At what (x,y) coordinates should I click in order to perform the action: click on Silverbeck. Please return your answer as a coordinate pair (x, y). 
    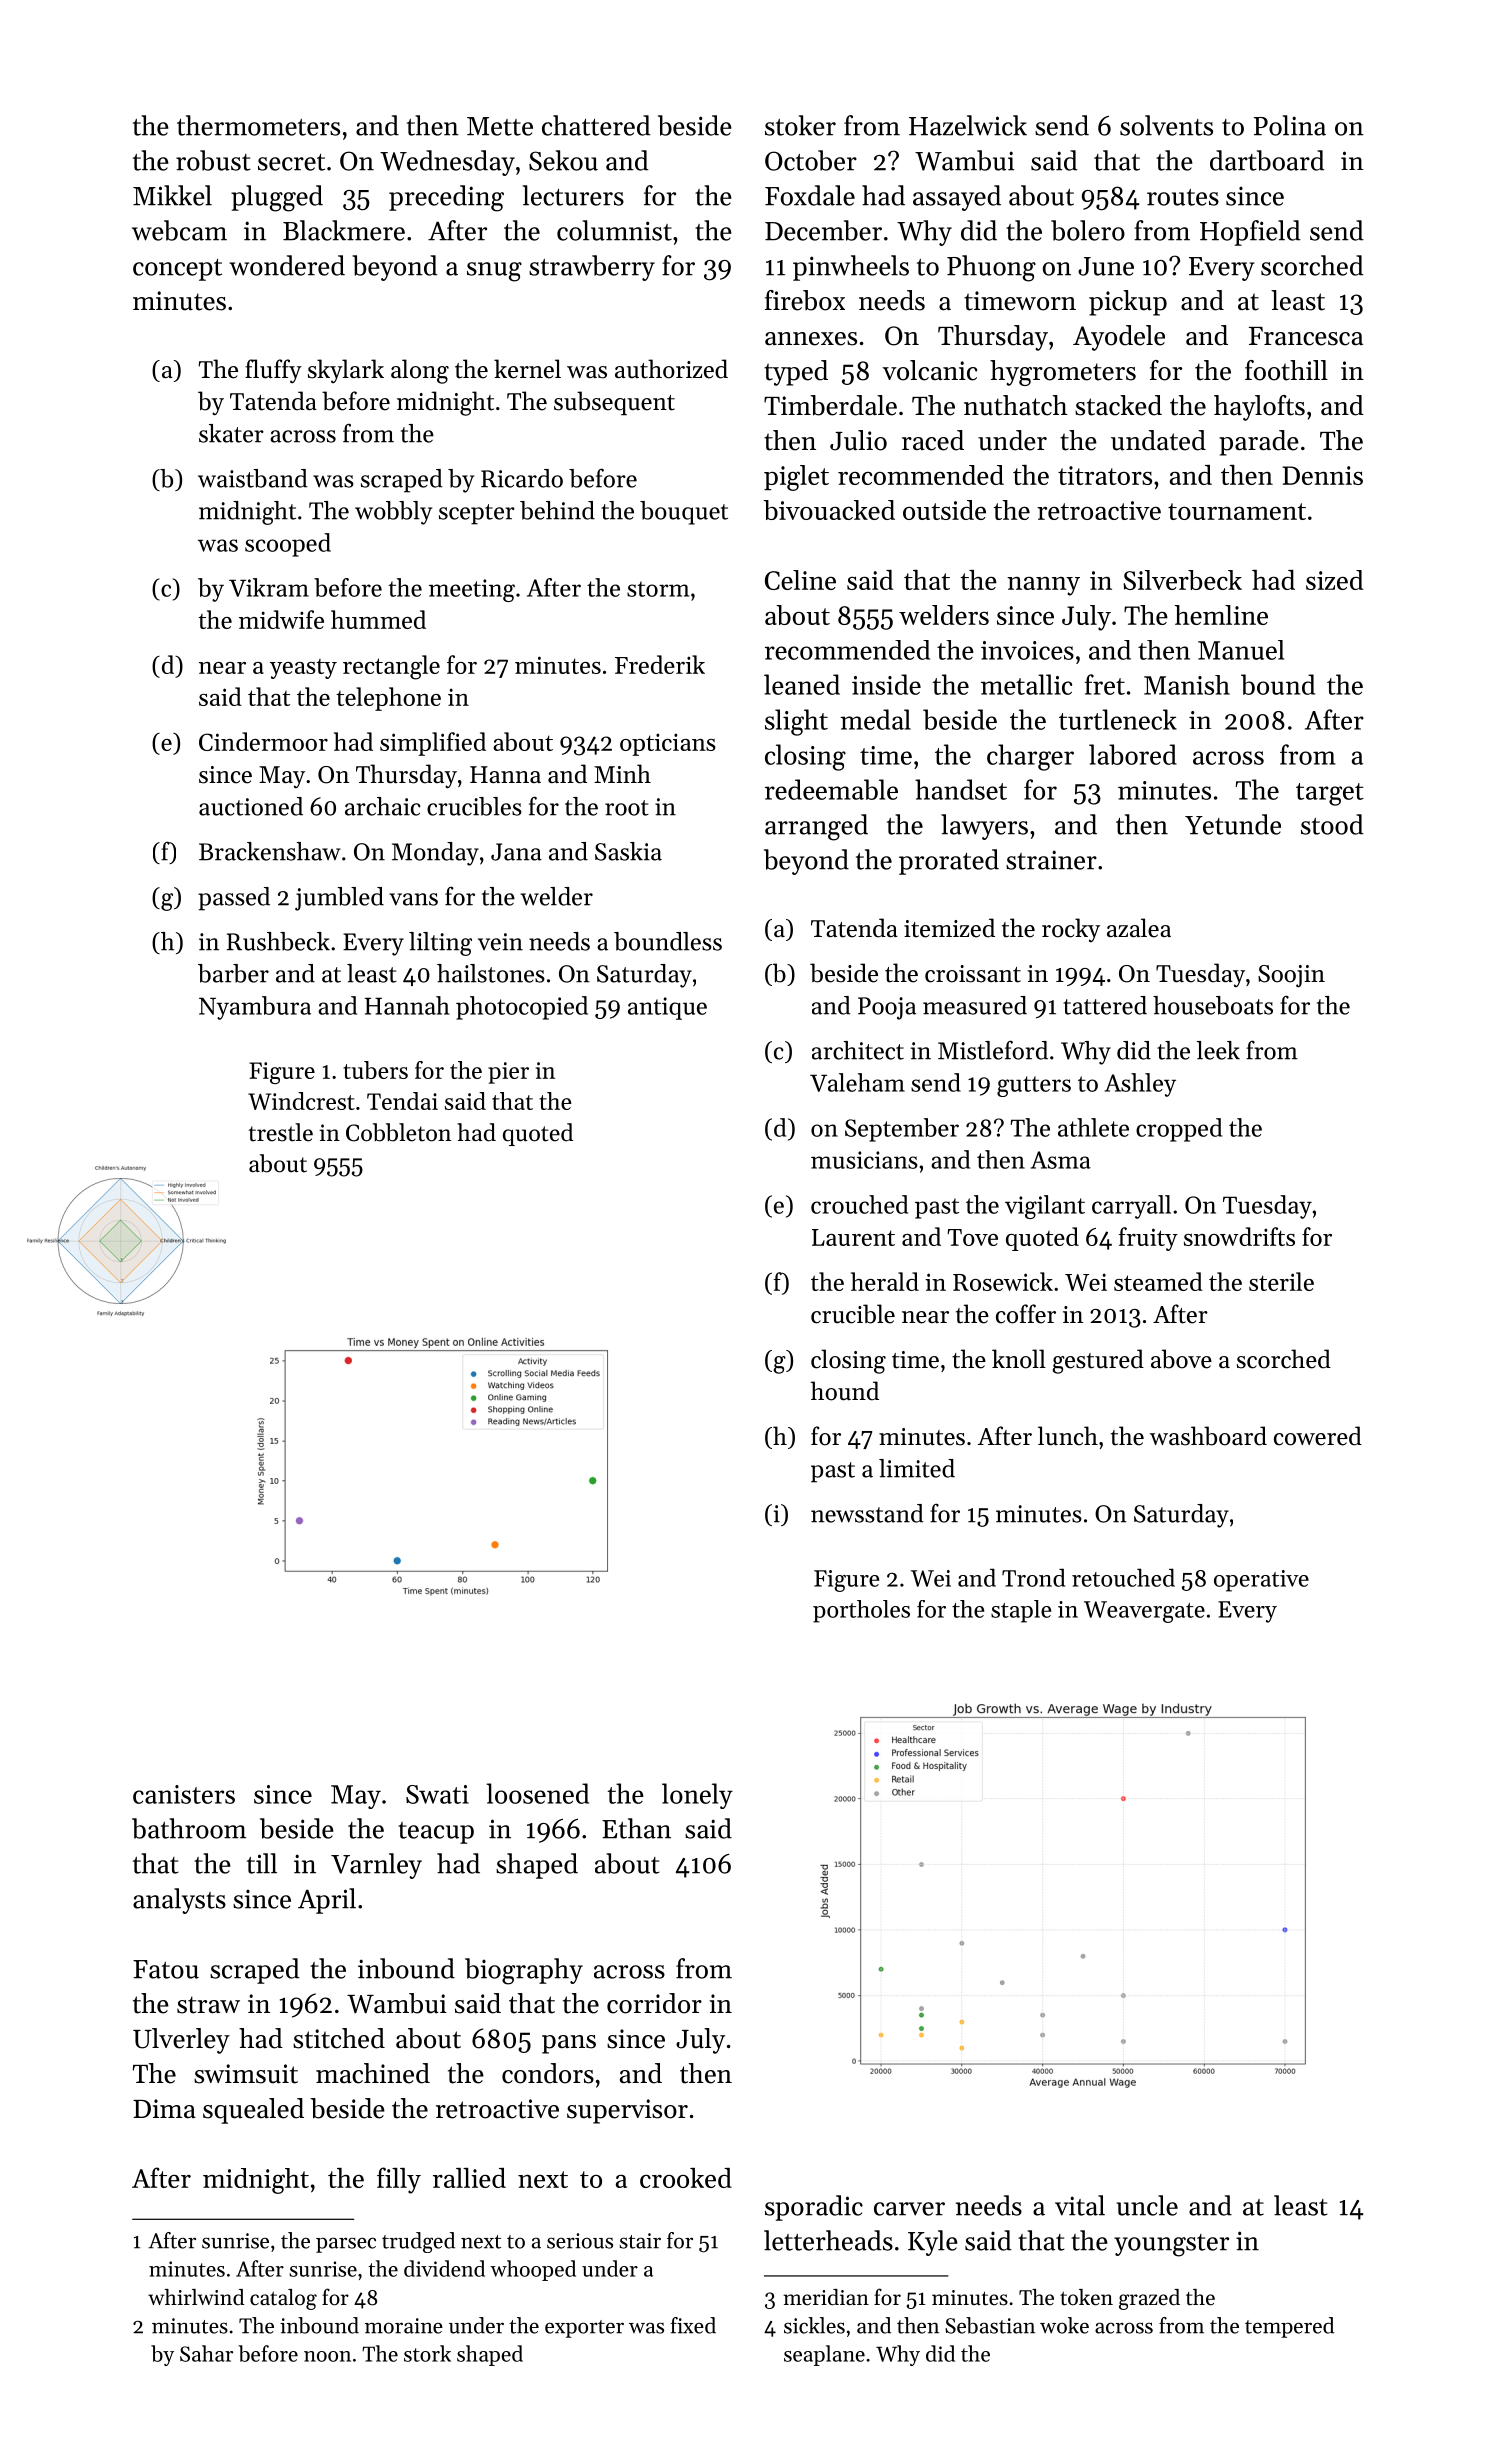
    Looking at the image, I should click on (1182, 580).
